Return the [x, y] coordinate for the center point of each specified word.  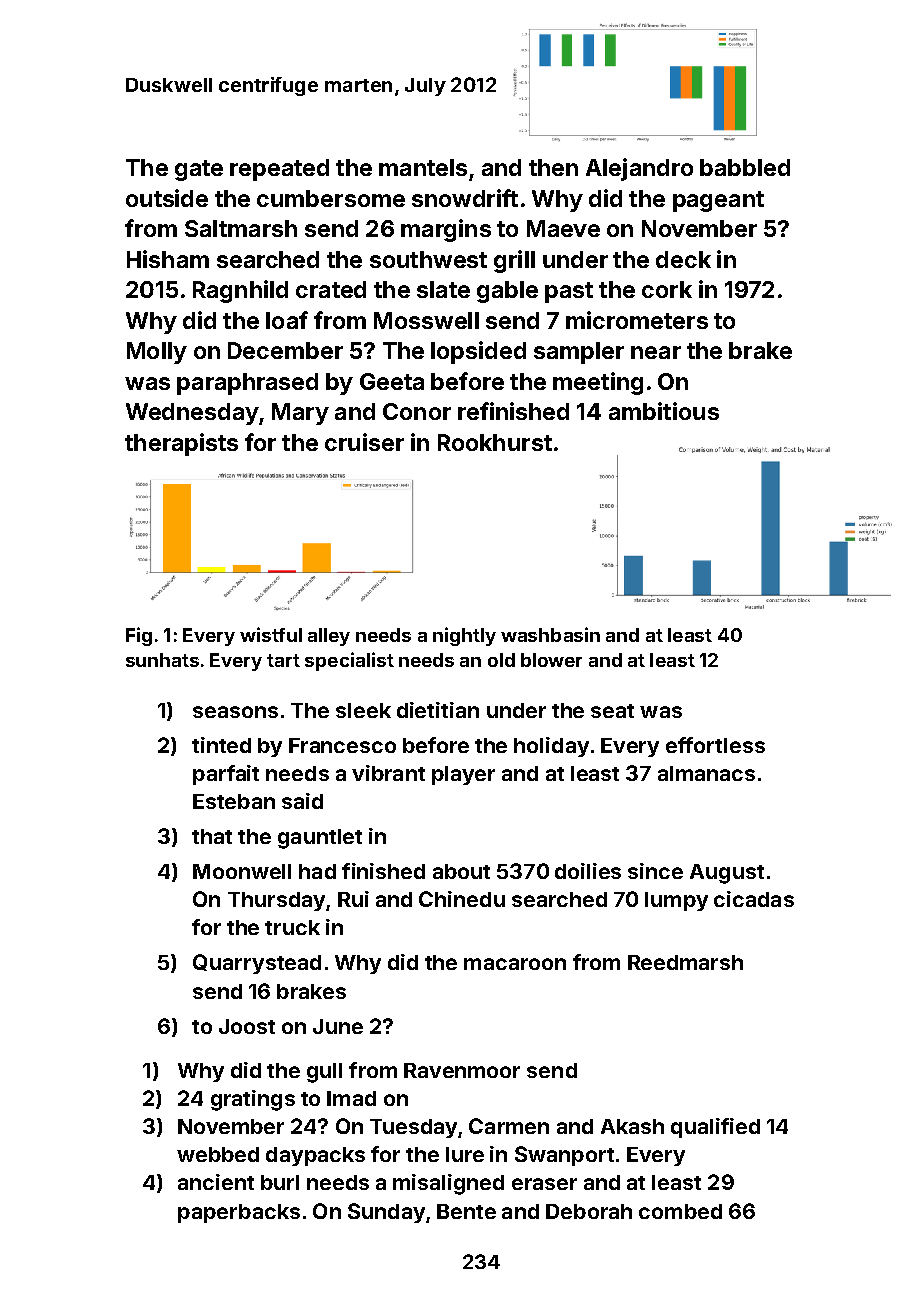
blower [551, 660]
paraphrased [247, 384]
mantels [423, 167]
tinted [221, 745]
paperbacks [239, 1213]
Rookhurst [495, 442]
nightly [464, 636]
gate [199, 170]
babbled [745, 167]
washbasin [550, 634]
